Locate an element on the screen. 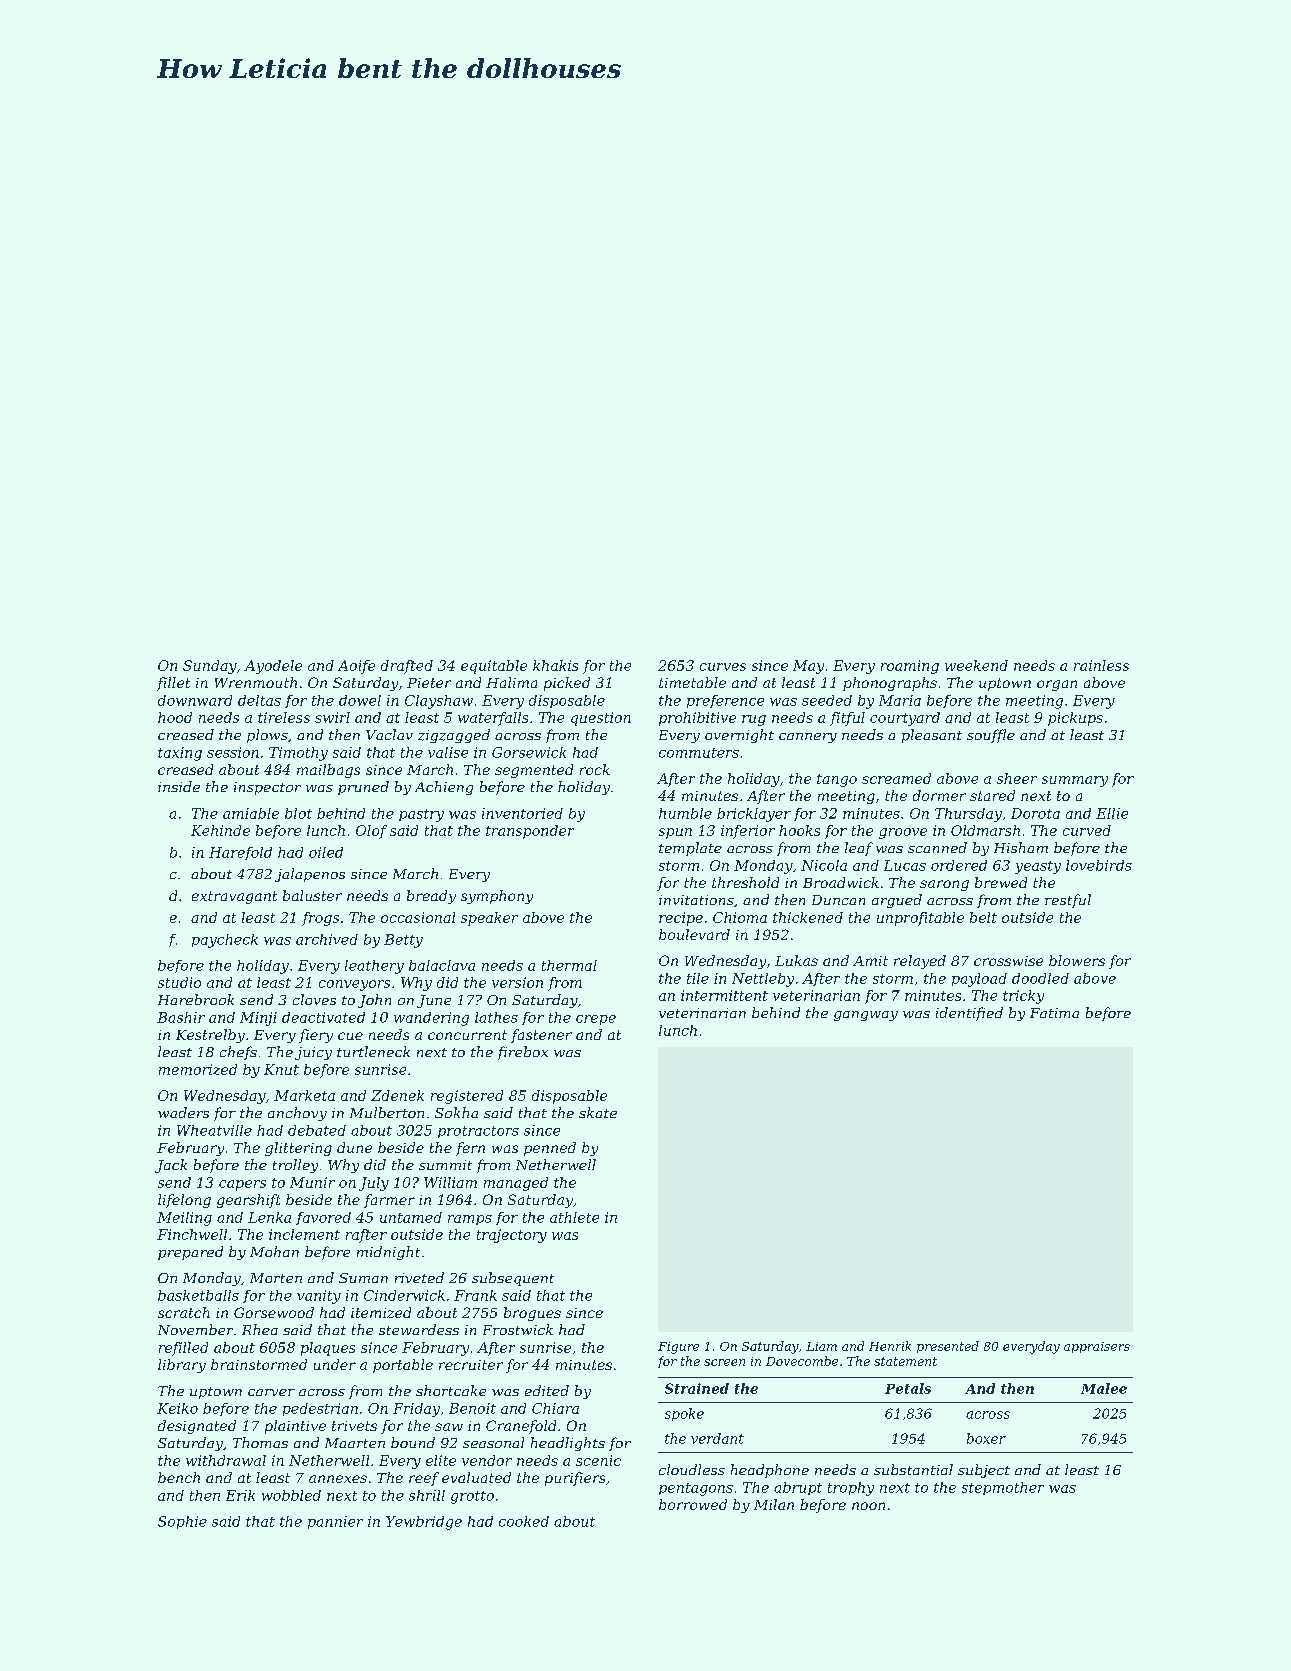 This screenshot has width=1291, height=1671. trivets is located at coordinates (354, 1426).
